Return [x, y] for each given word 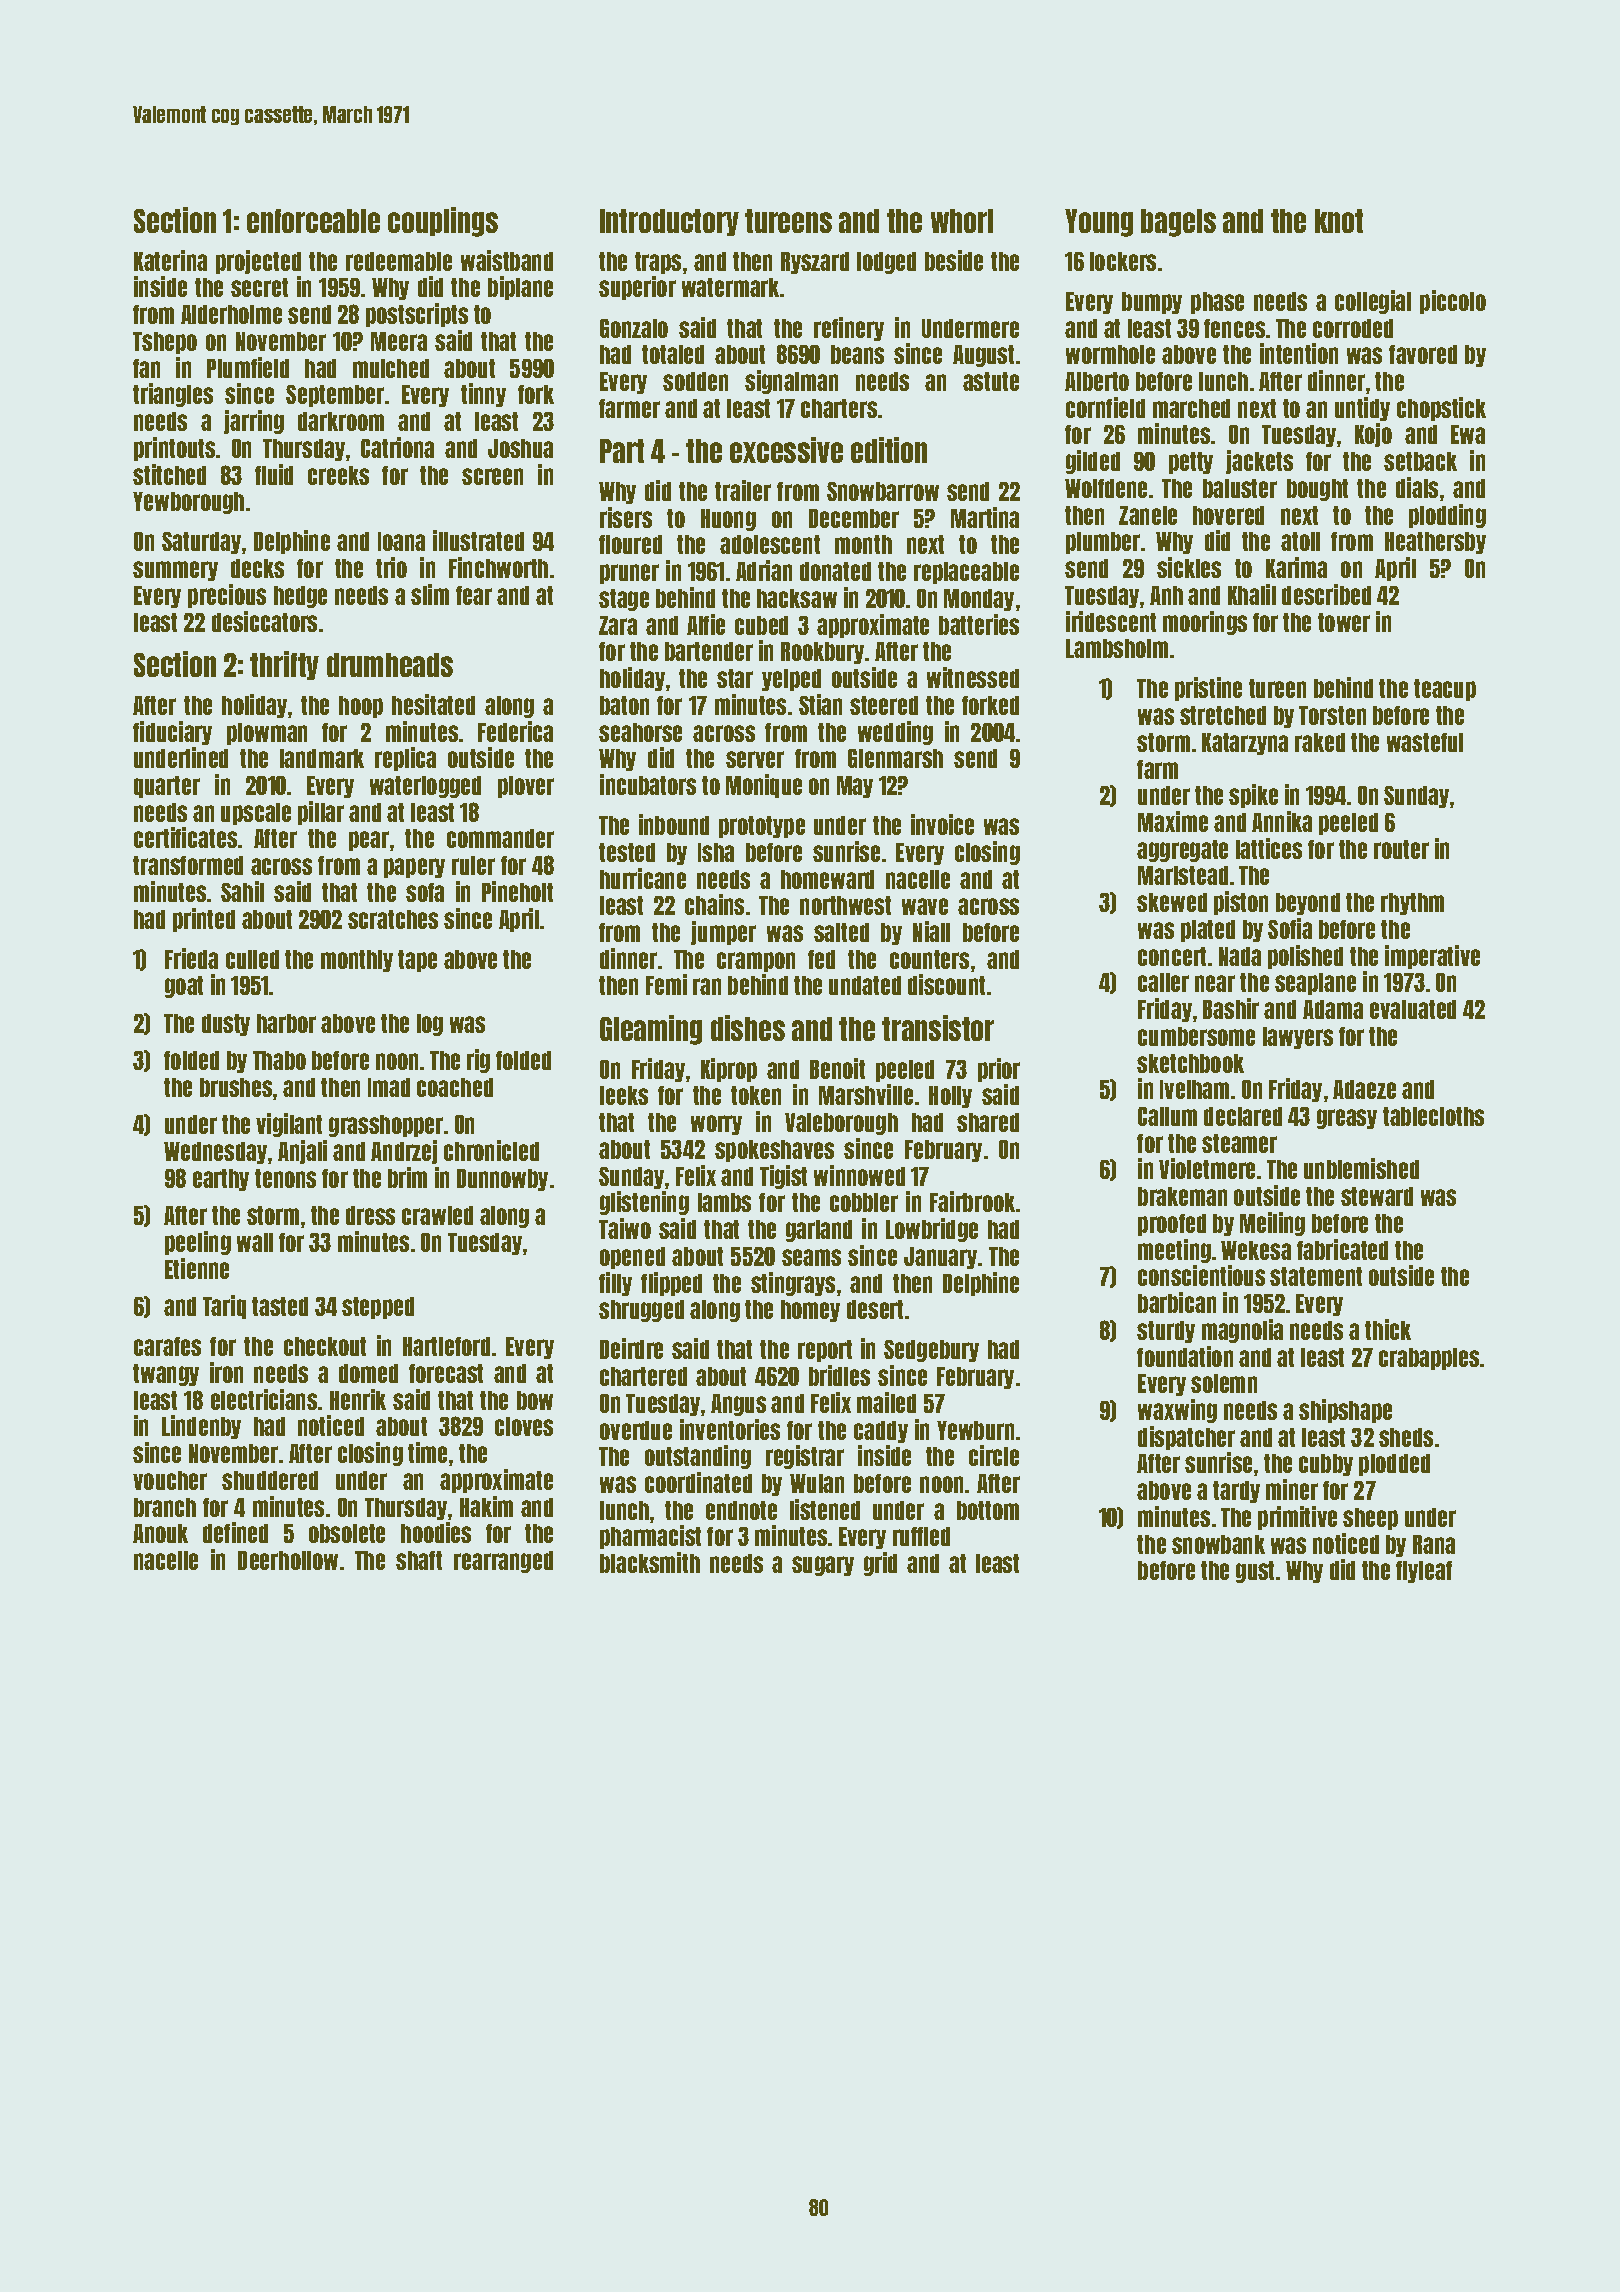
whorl [962, 221]
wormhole [1110, 354]
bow [535, 1400]
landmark [322, 758]
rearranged [503, 1562]
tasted [280, 1306]
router [1401, 849]
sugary [823, 1566]
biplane [520, 288]
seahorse [640, 732]
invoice [942, 824]
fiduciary [172, 733]
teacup [1445, 690]
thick [1388, 1329]
